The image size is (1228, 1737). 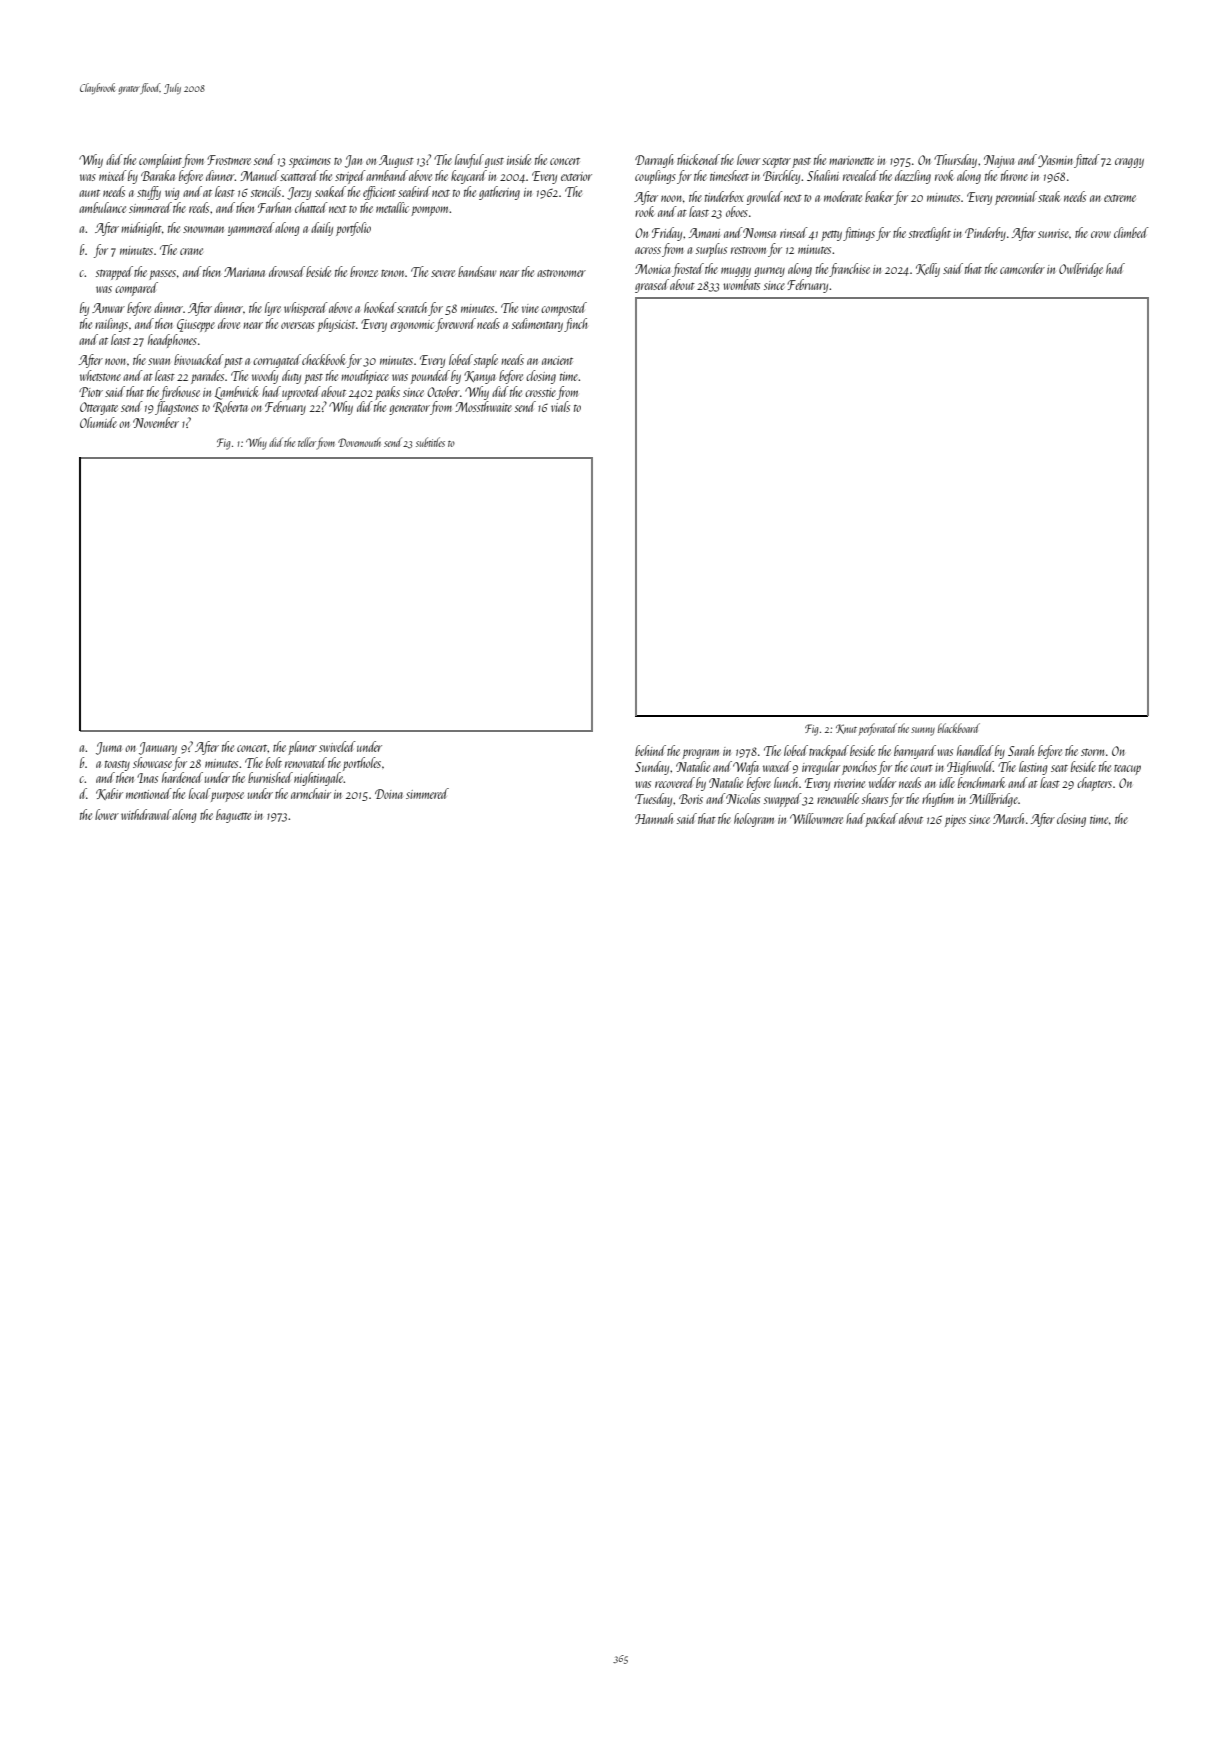 I want to click on Owlbridge, so click(x=1081, y=270).
